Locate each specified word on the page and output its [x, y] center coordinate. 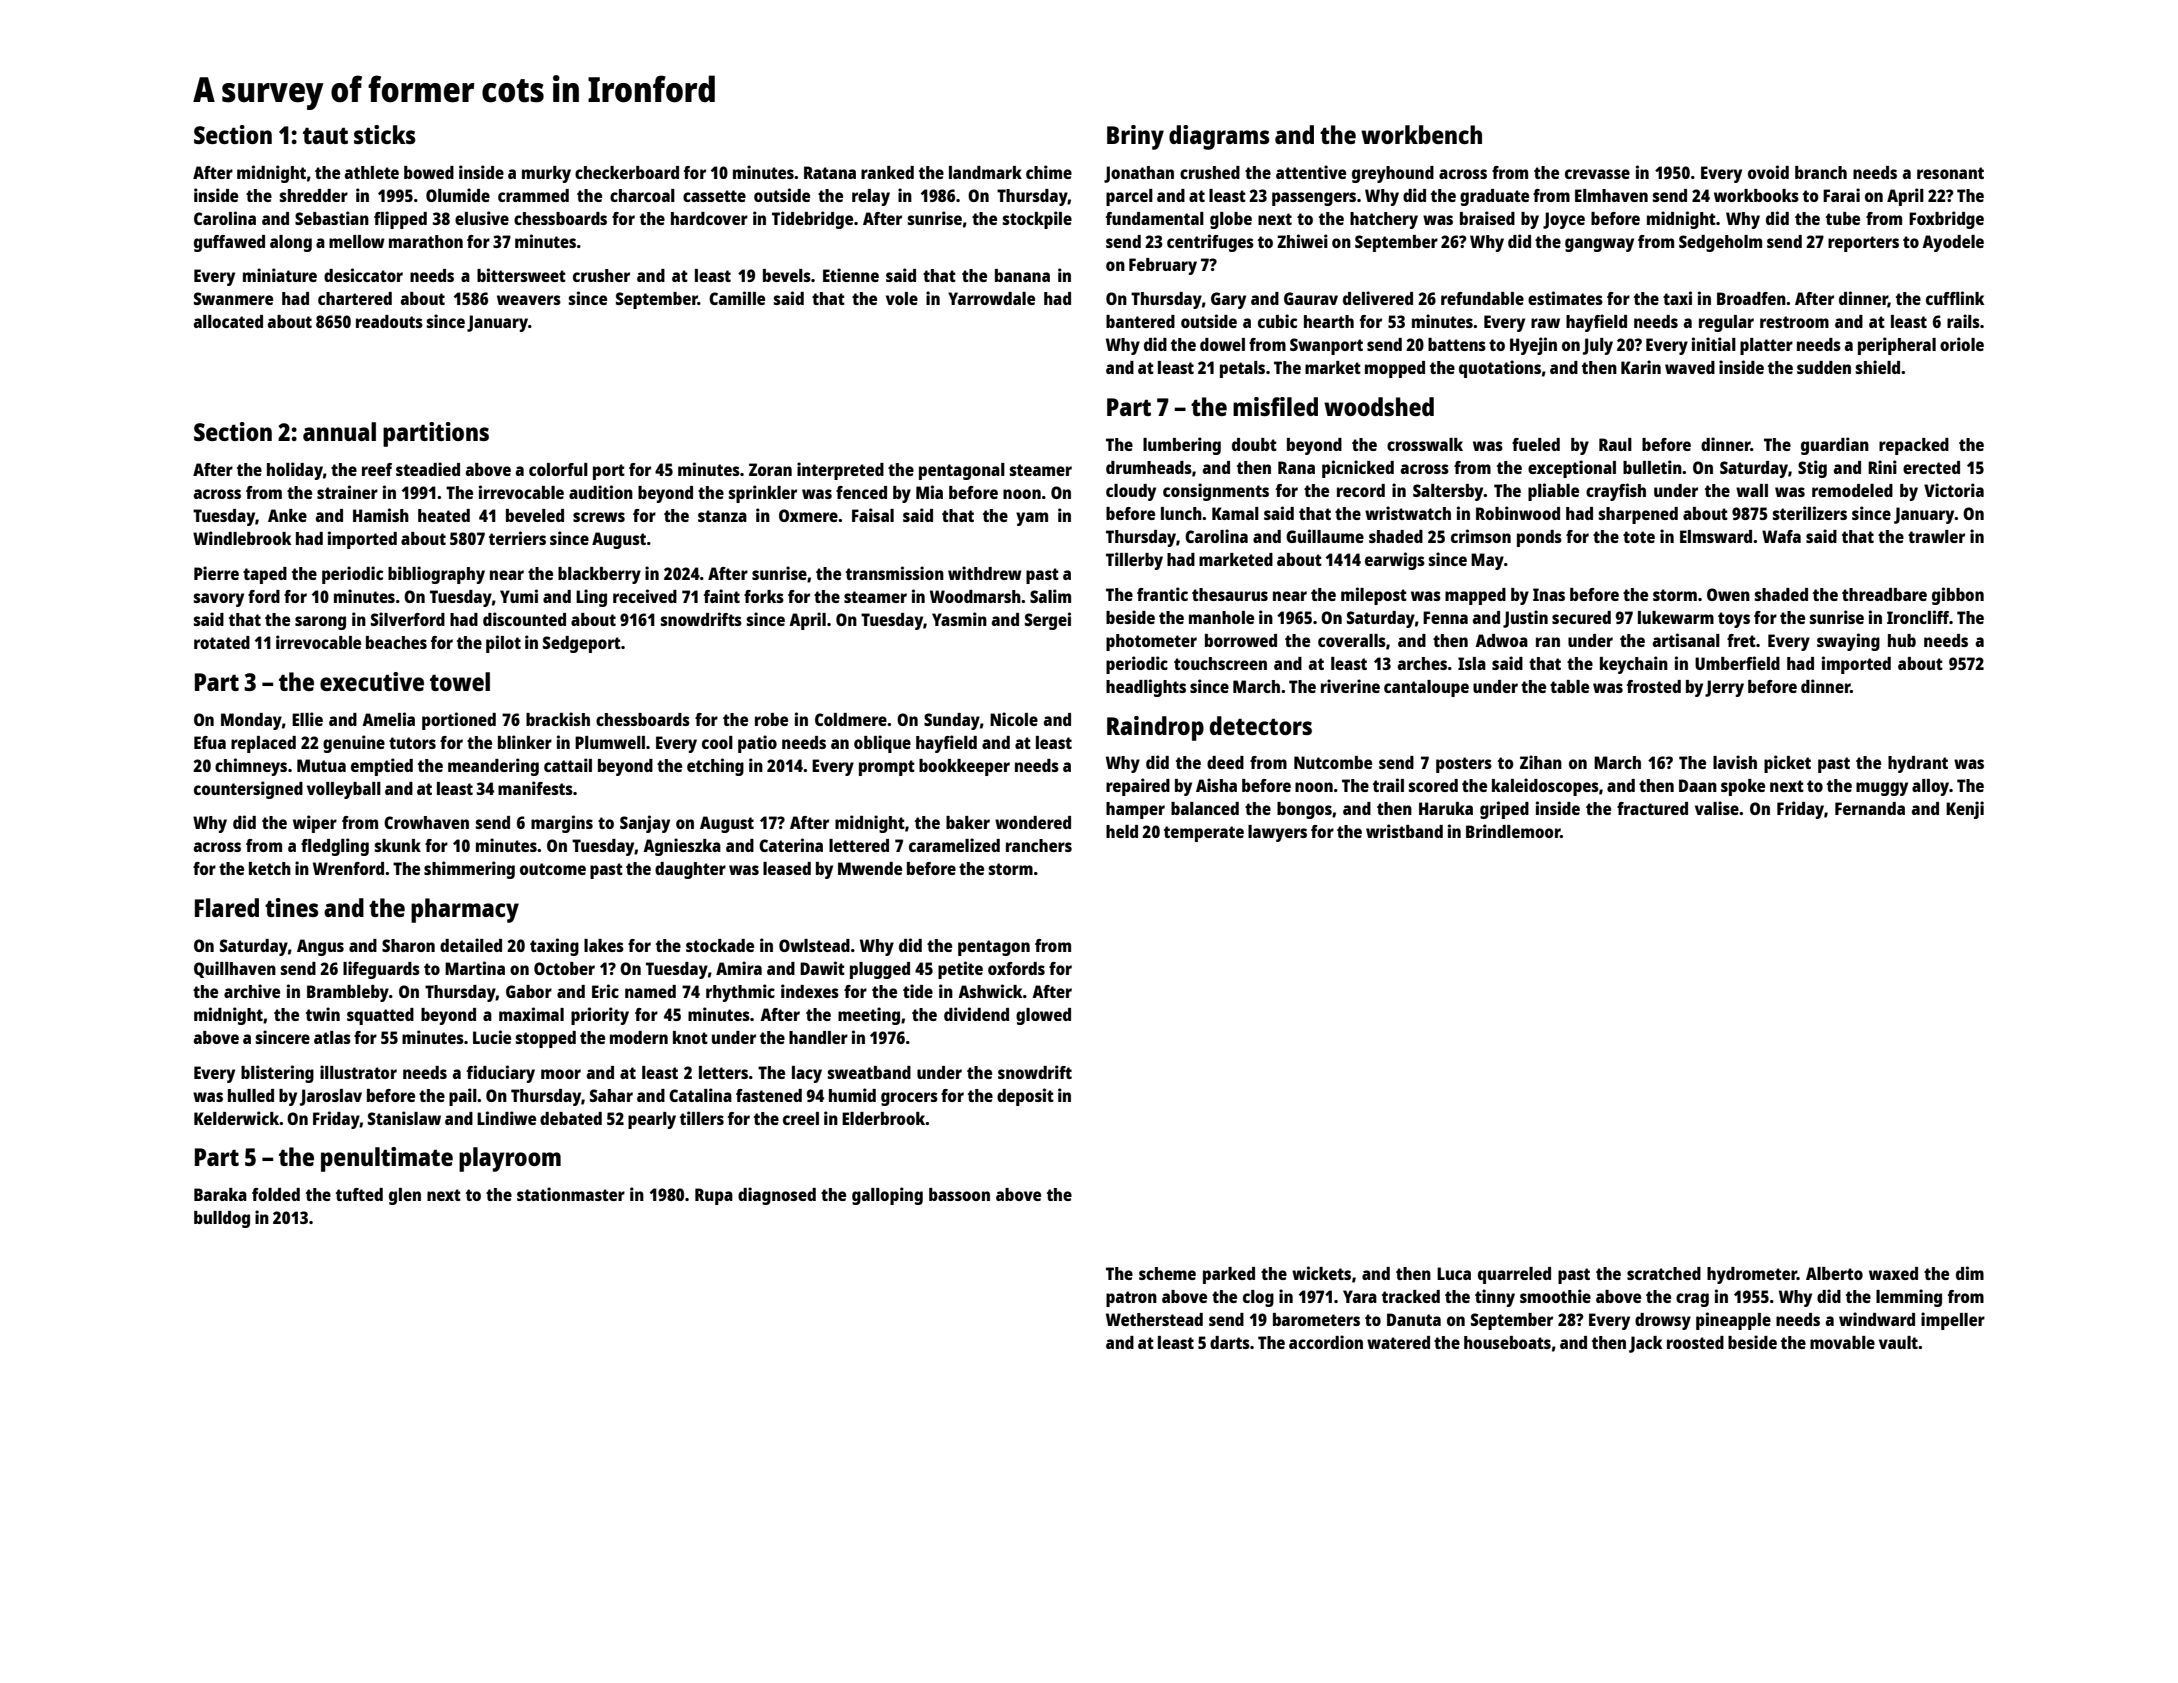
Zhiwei [1302, 241]
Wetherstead [1154, 1319]
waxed [1893, 1273]
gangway [1599, 245]
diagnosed [777, 1196]
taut [325, 135]
